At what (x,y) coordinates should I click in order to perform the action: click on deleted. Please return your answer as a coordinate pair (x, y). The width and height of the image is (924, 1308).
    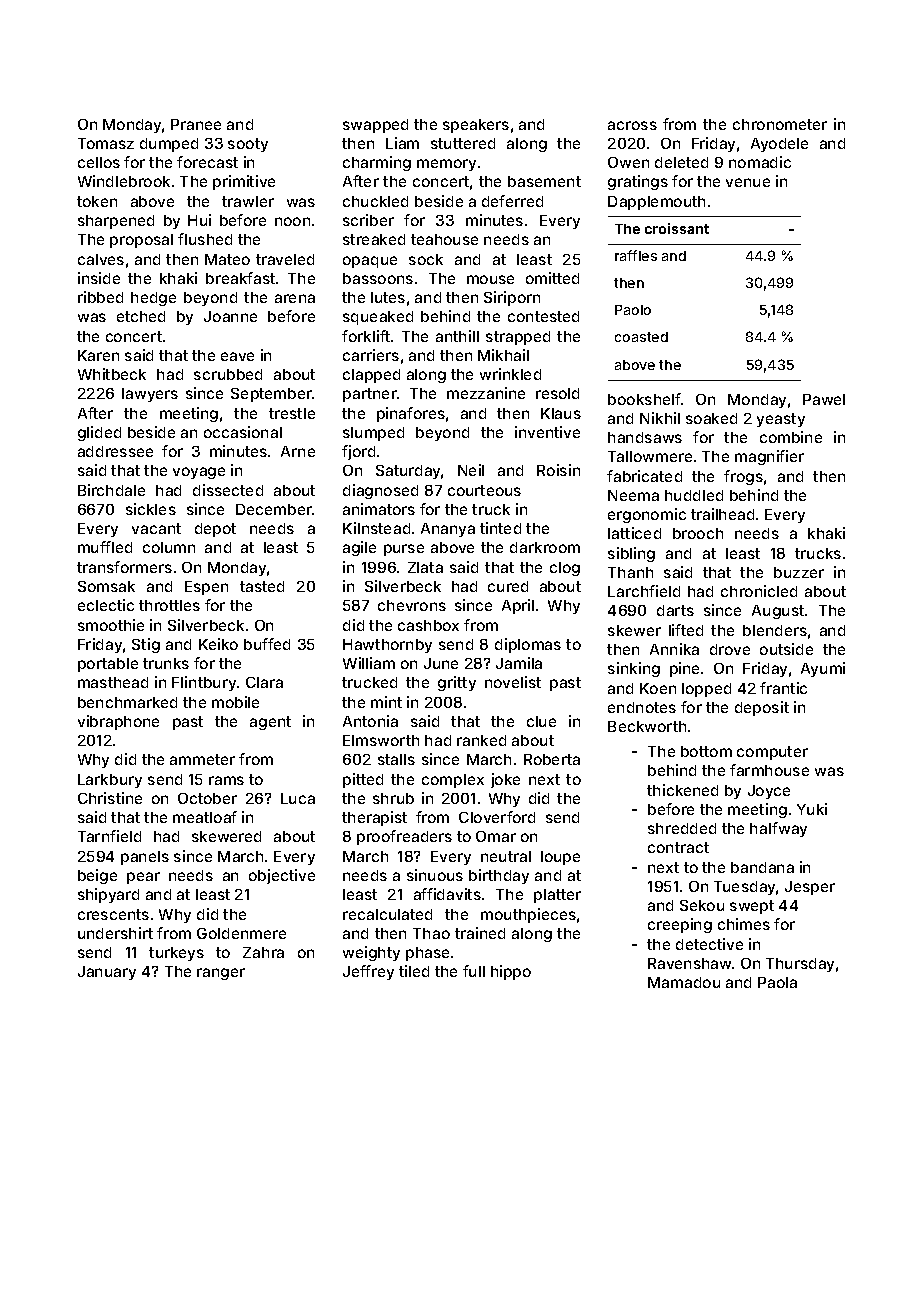
    Looking at the image, I should click on (681, 162).
